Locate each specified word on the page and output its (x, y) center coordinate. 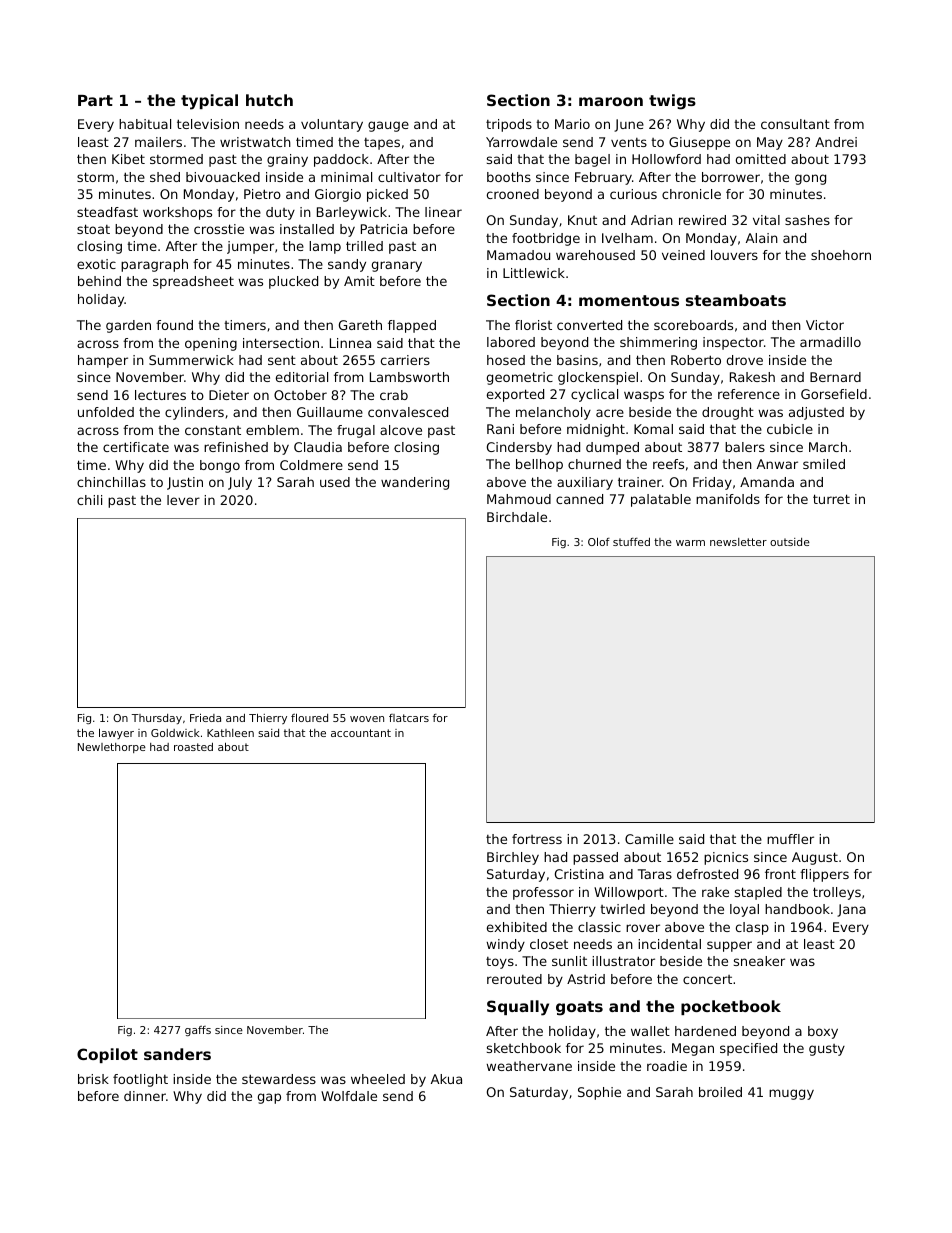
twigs (672, 102)
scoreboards (693, 325)
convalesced (408, 412)
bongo (220, 466)
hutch (269, 100)
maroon (611, 101)
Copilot (107, 1055)
